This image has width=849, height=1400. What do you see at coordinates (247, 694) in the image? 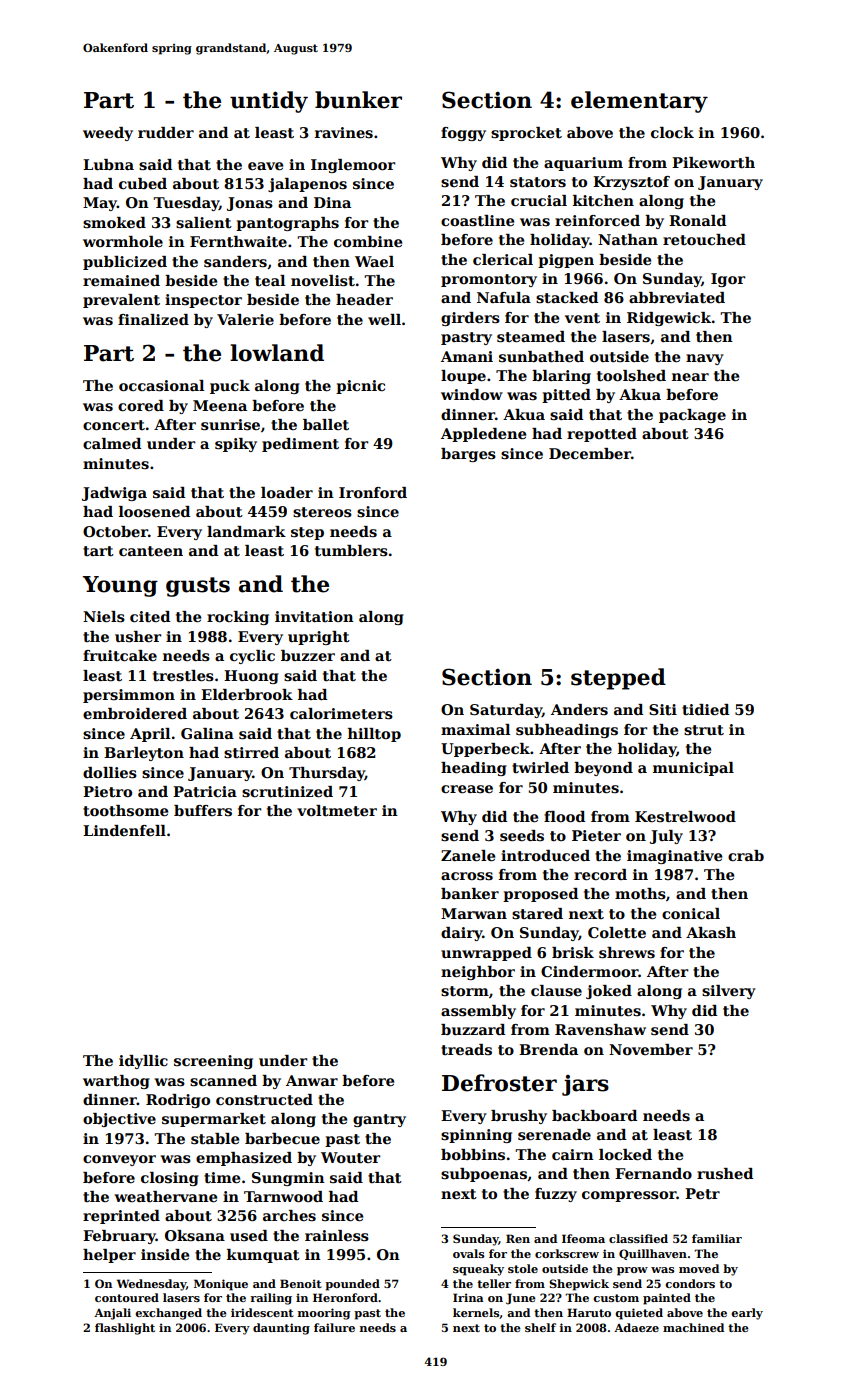
I see `Elderbrook` at bounding box center [247, 694].
